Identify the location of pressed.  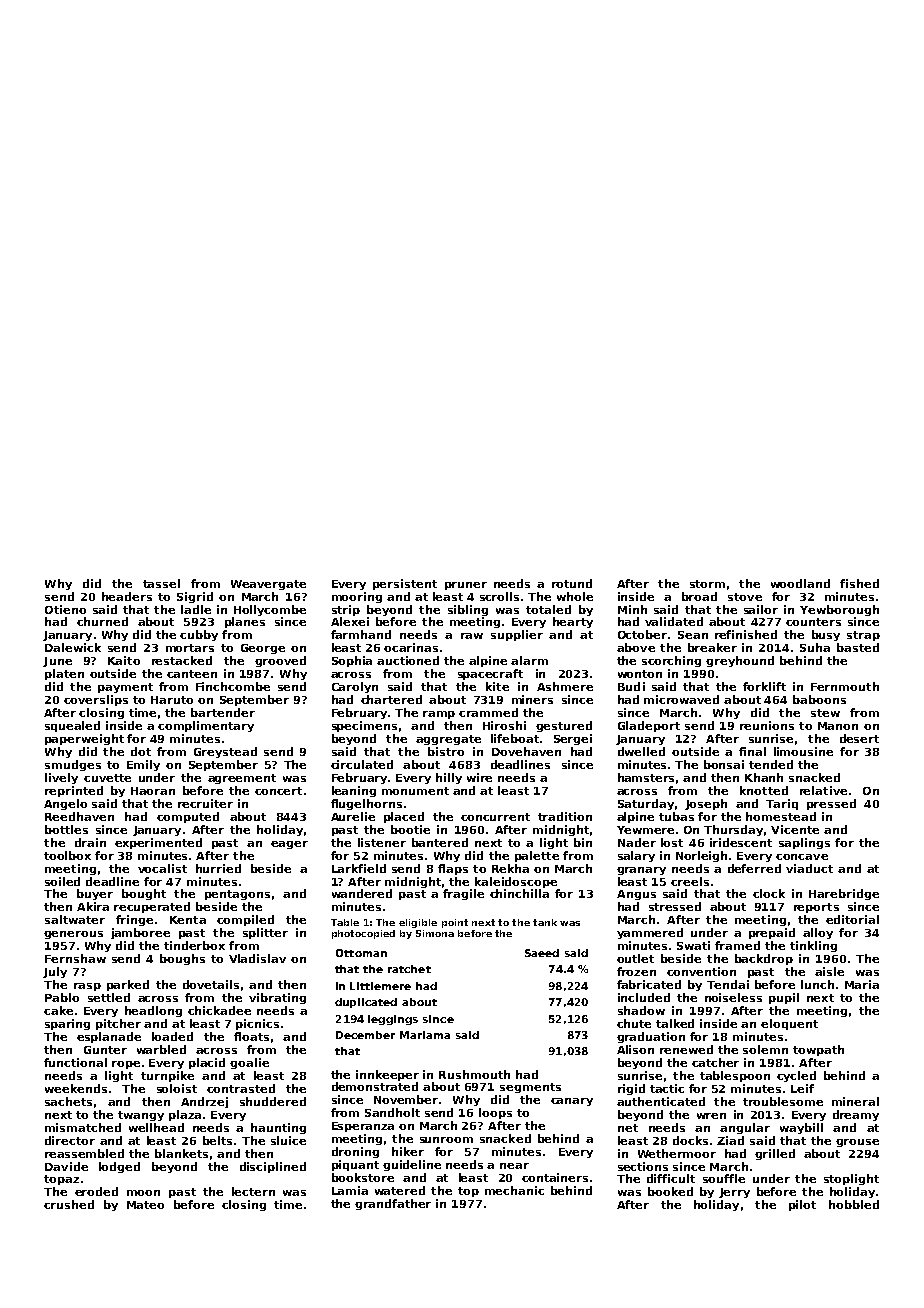
(831, 804).
